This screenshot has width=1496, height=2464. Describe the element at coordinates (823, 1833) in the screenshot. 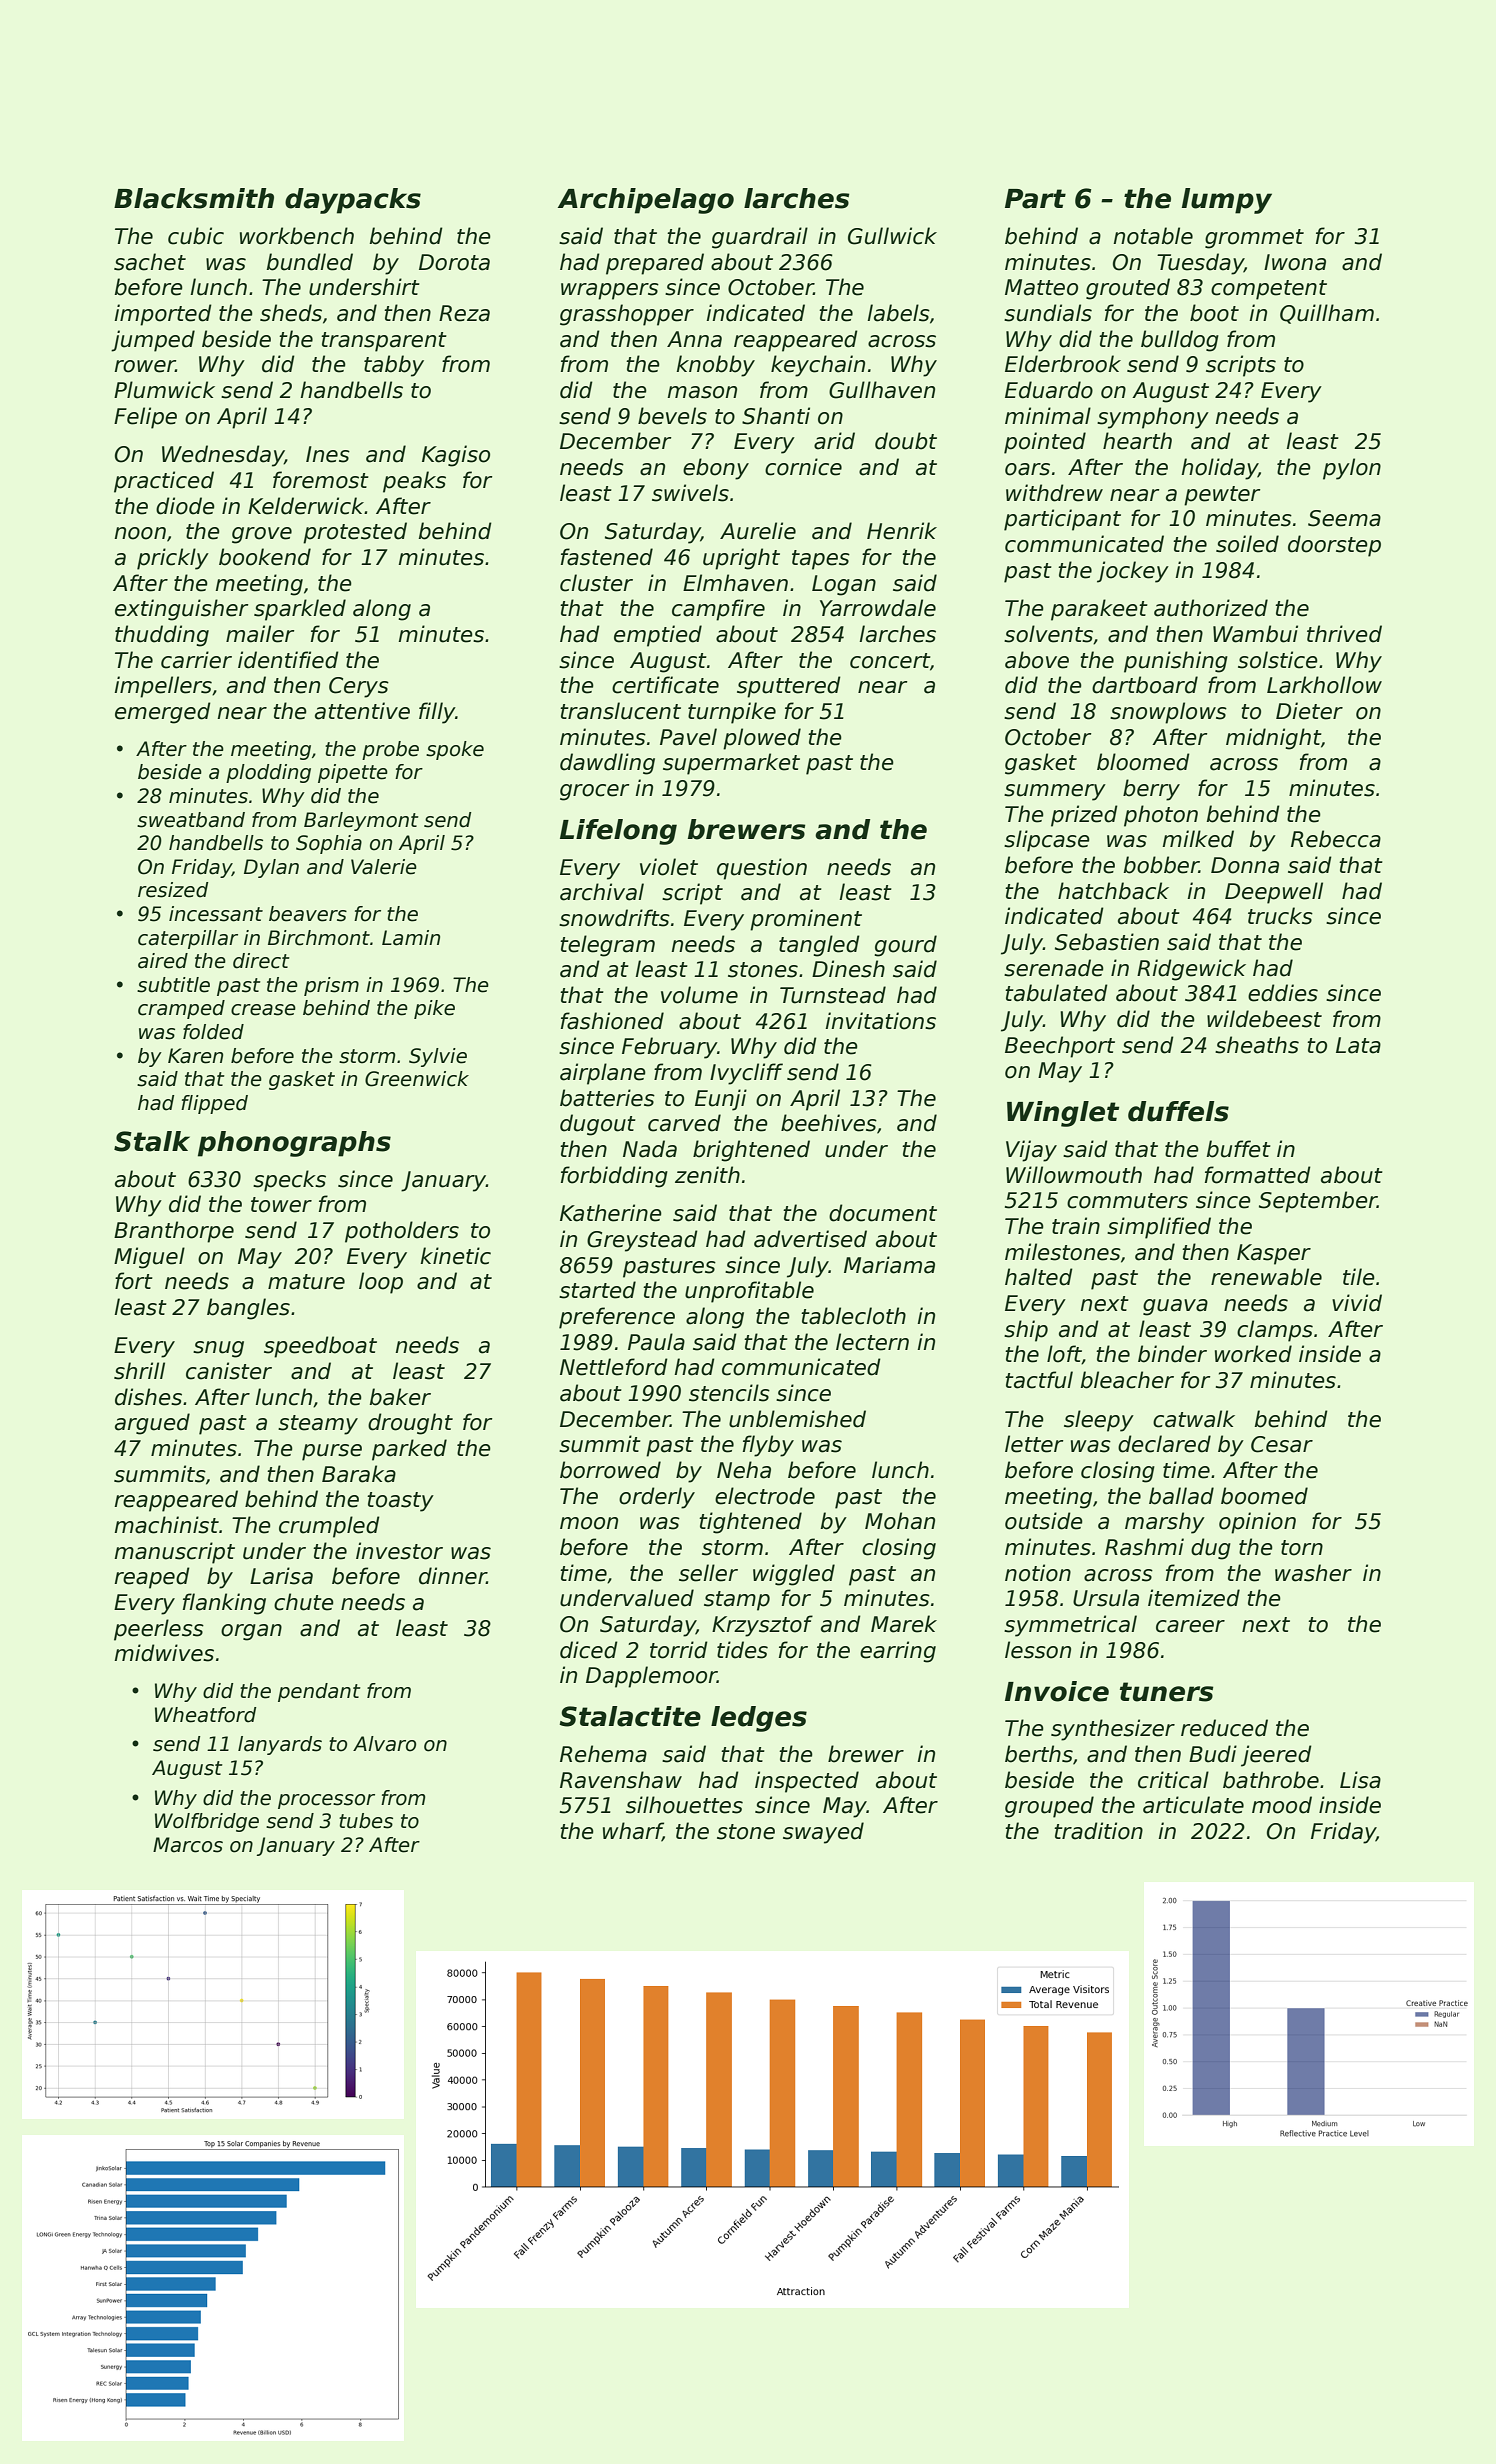

I see `swayed` at that location.
